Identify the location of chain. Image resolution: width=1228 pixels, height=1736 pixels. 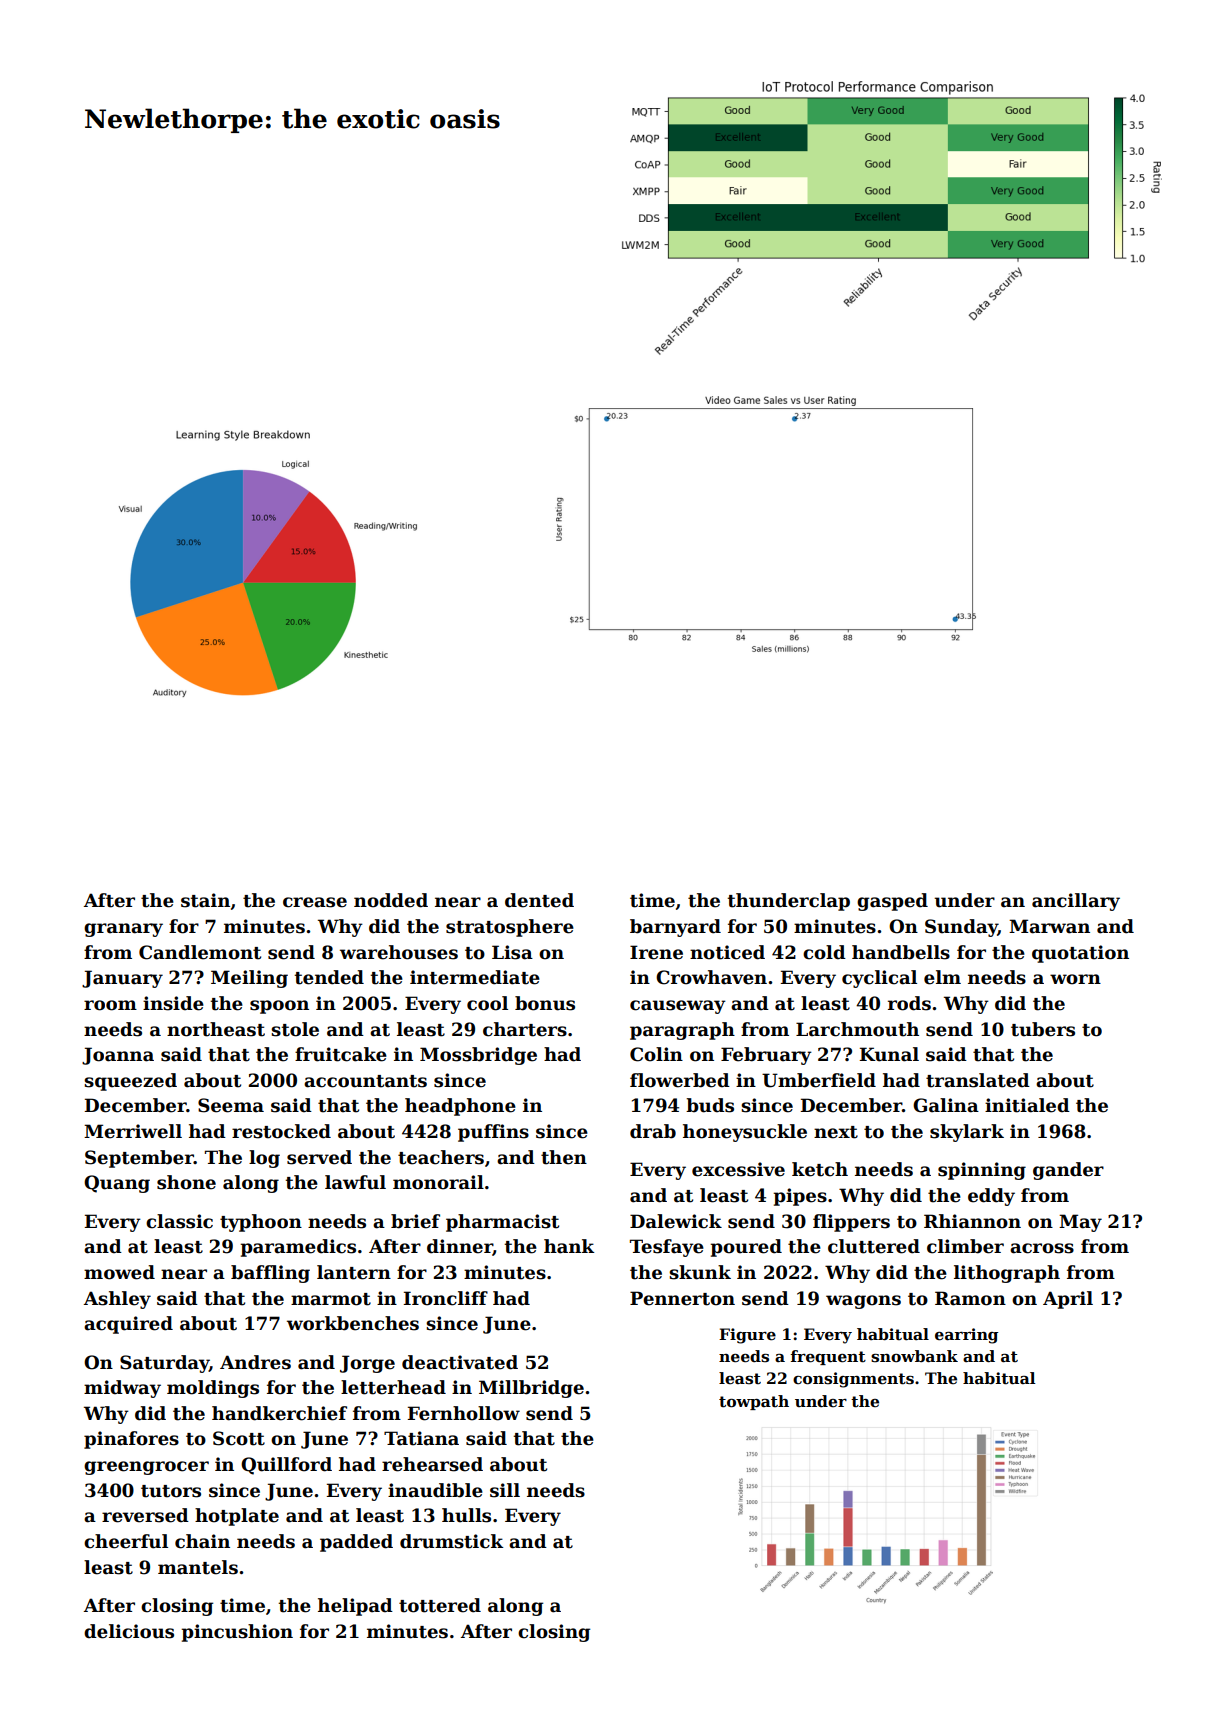
(202, 1541).
